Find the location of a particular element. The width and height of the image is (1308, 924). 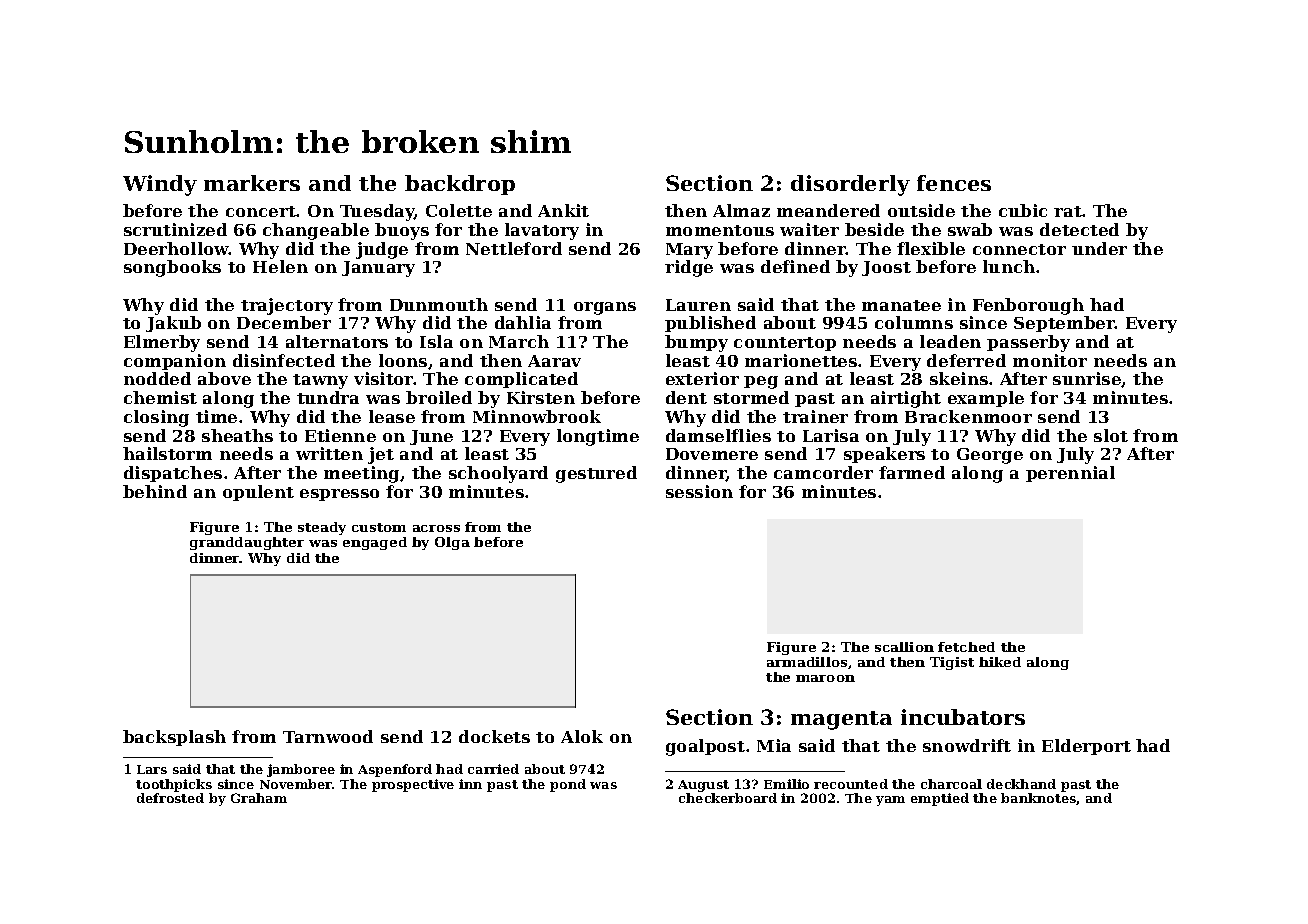

perennial is located at coordinates (1070, 474).
